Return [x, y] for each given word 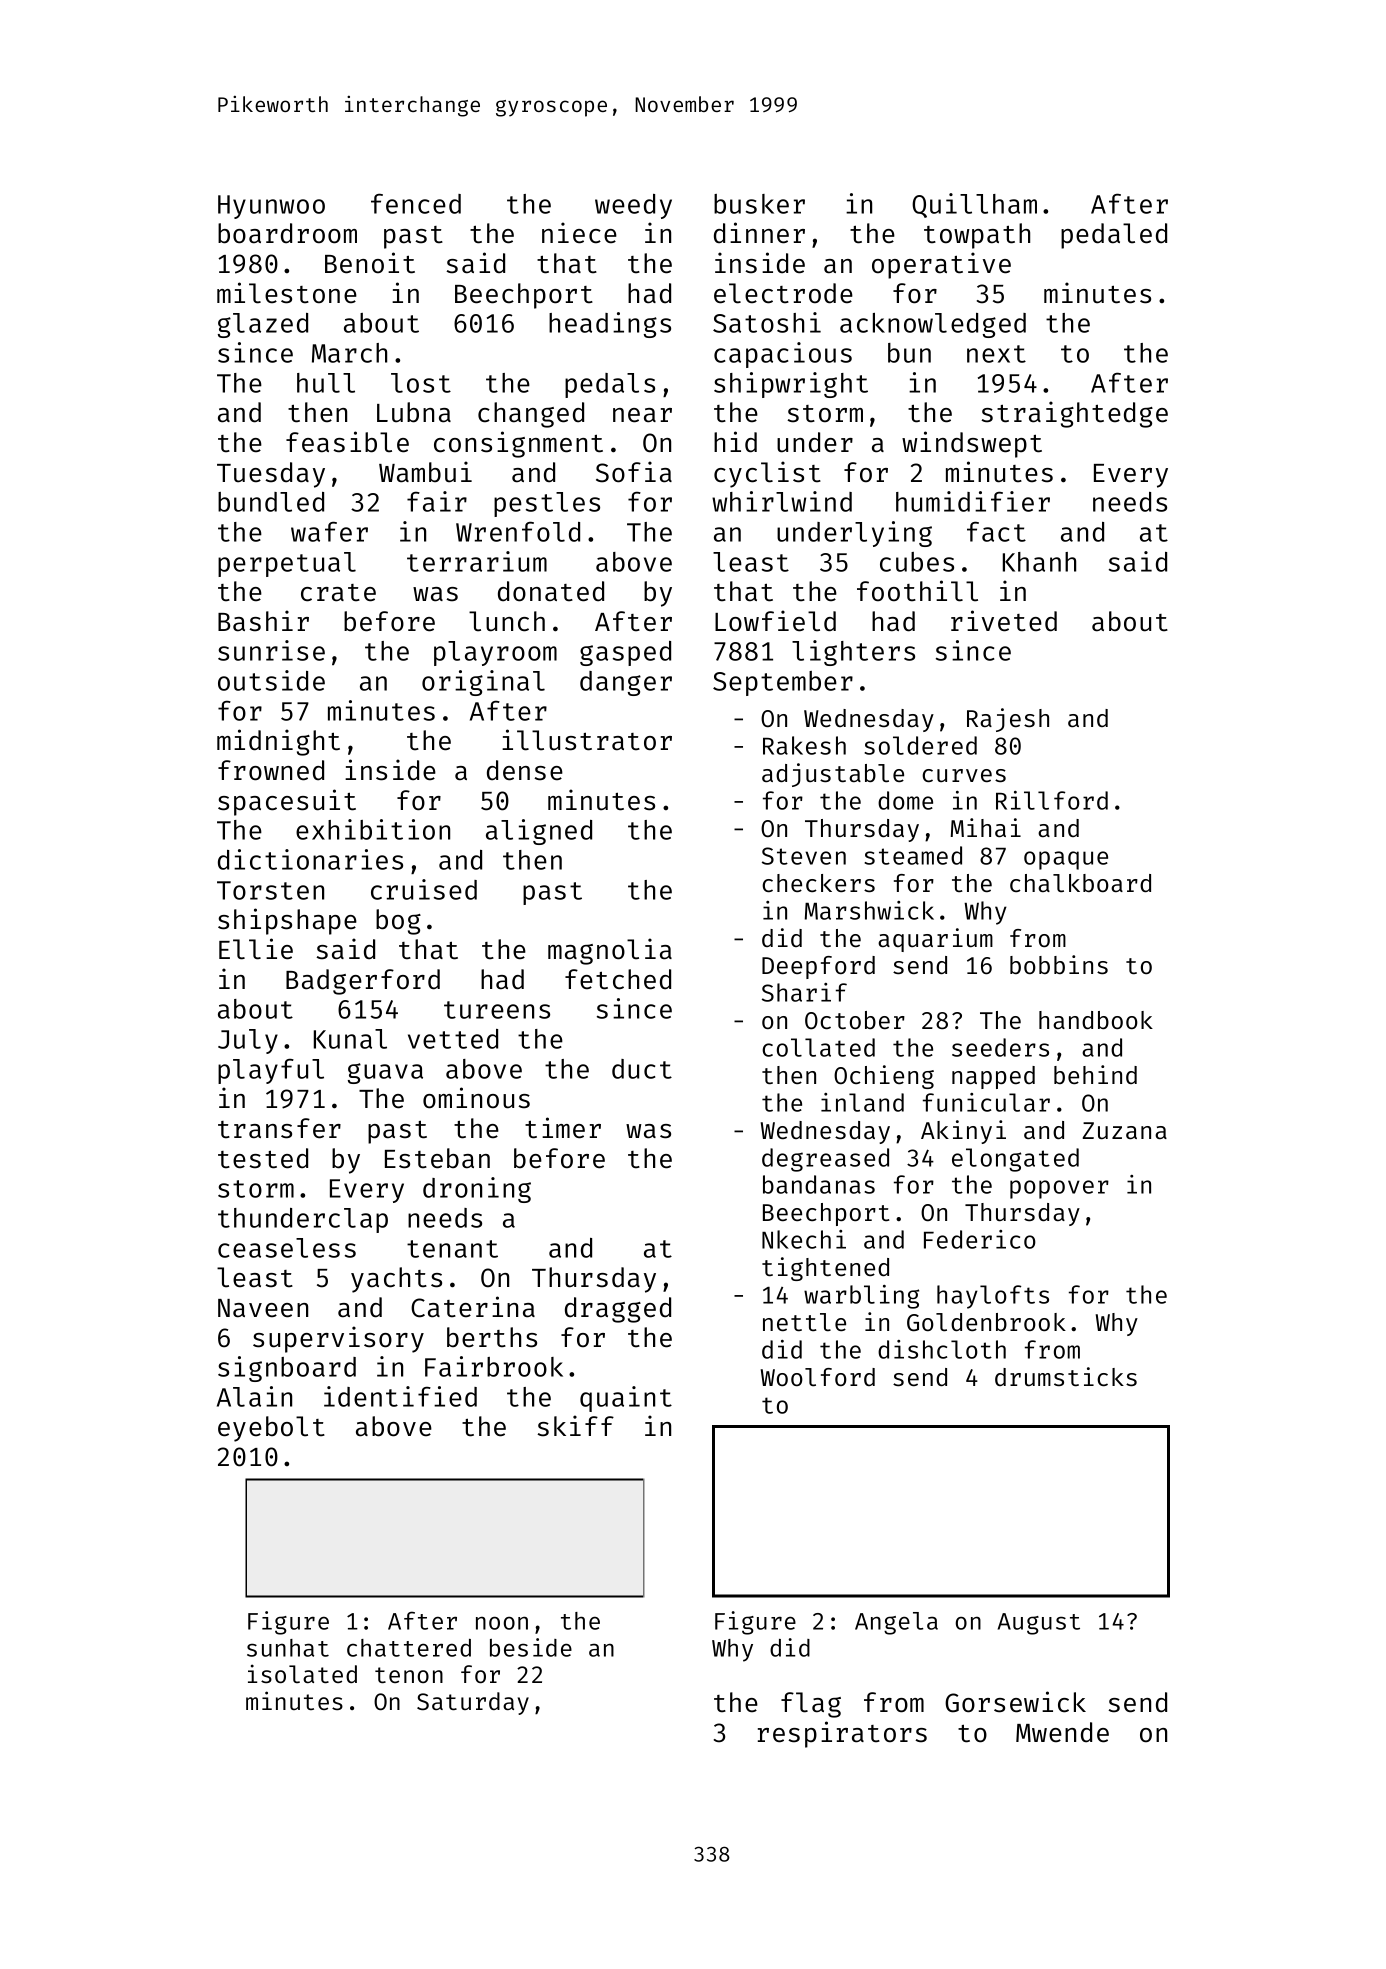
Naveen [263, 1308]
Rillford [1052, 800]
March [349, 353]
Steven [804, 856]
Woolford [818, 1377]
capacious [783, 355]
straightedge [1074, 414]
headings [610, 325]
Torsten [270, 890]
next [996, 354]
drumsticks [1066, 1377]
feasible [347, 442]
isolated [302, 1673]
